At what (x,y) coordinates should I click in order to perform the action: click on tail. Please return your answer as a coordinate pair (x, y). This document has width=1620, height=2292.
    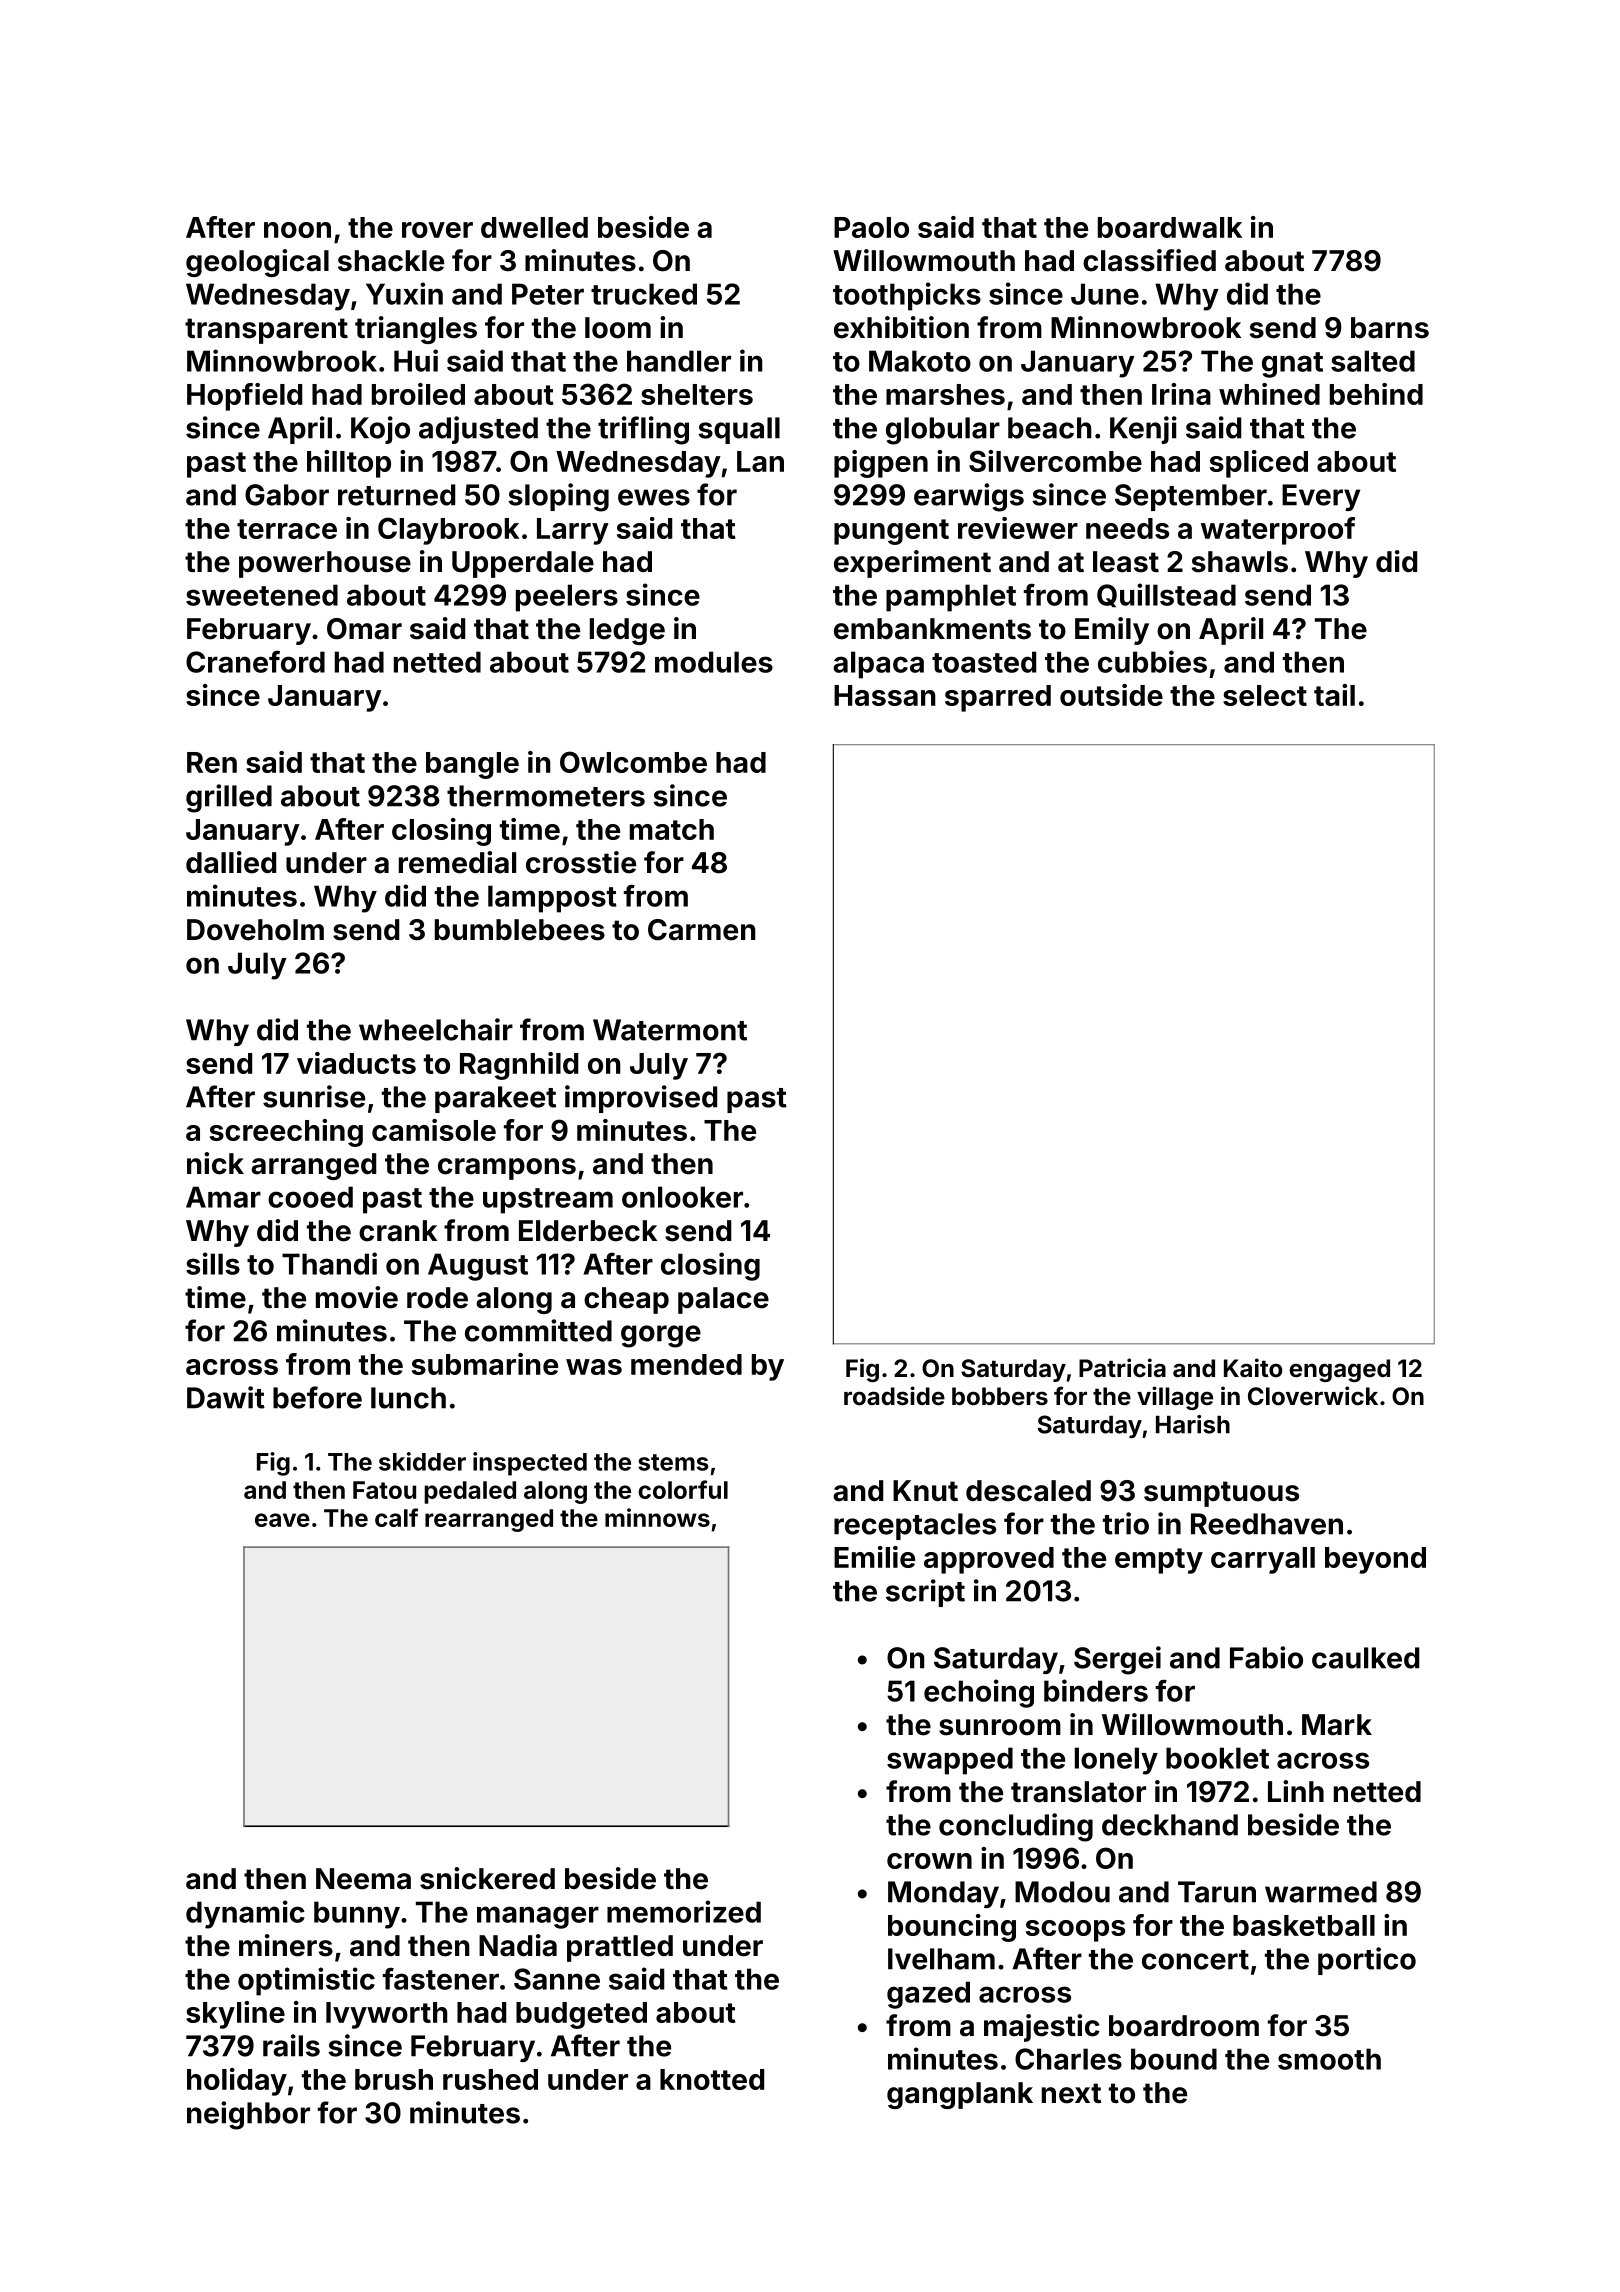
    Looking at the image, I should click on (1334, 695).
